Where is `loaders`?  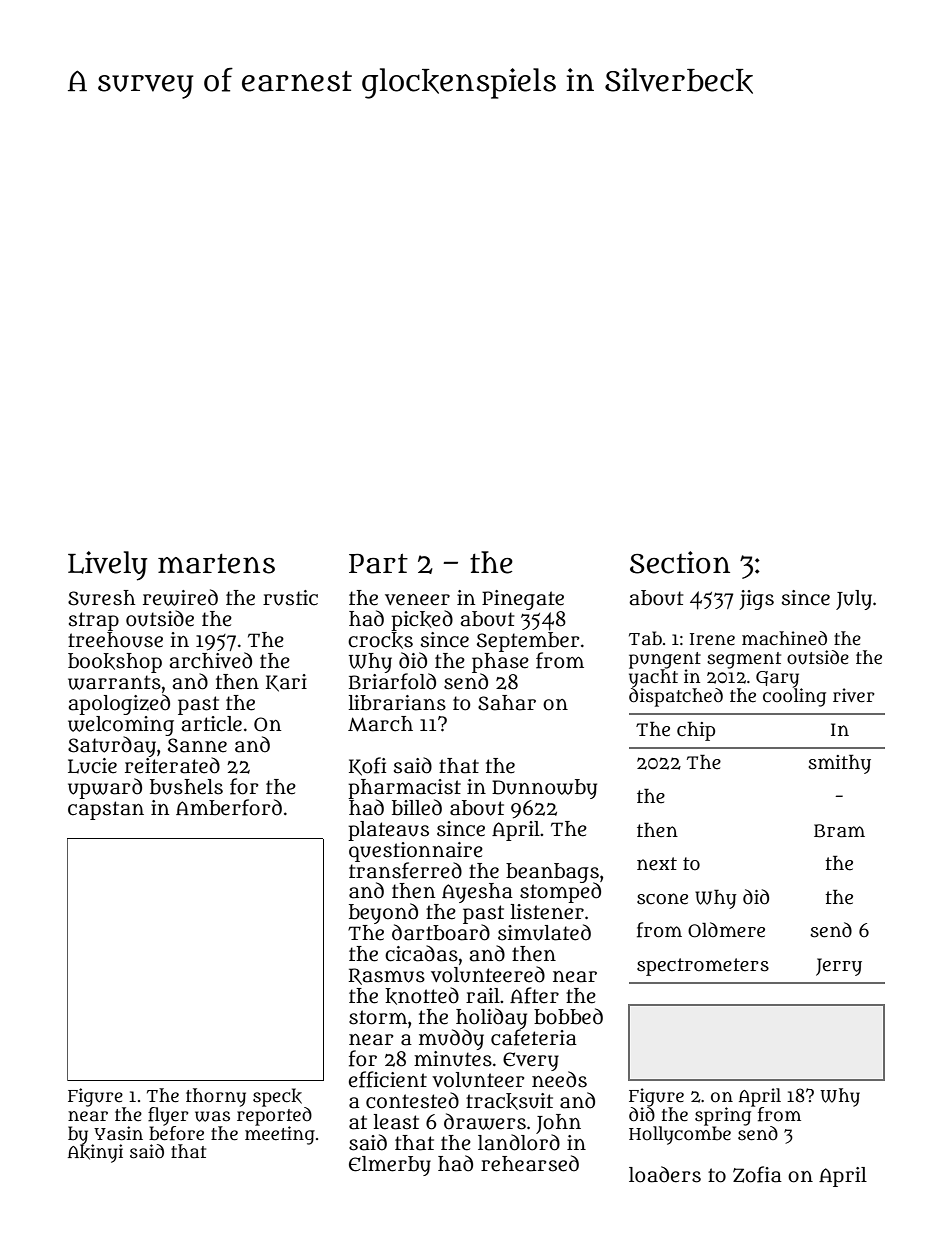
loaders is located at coordinates (665, 1174).
